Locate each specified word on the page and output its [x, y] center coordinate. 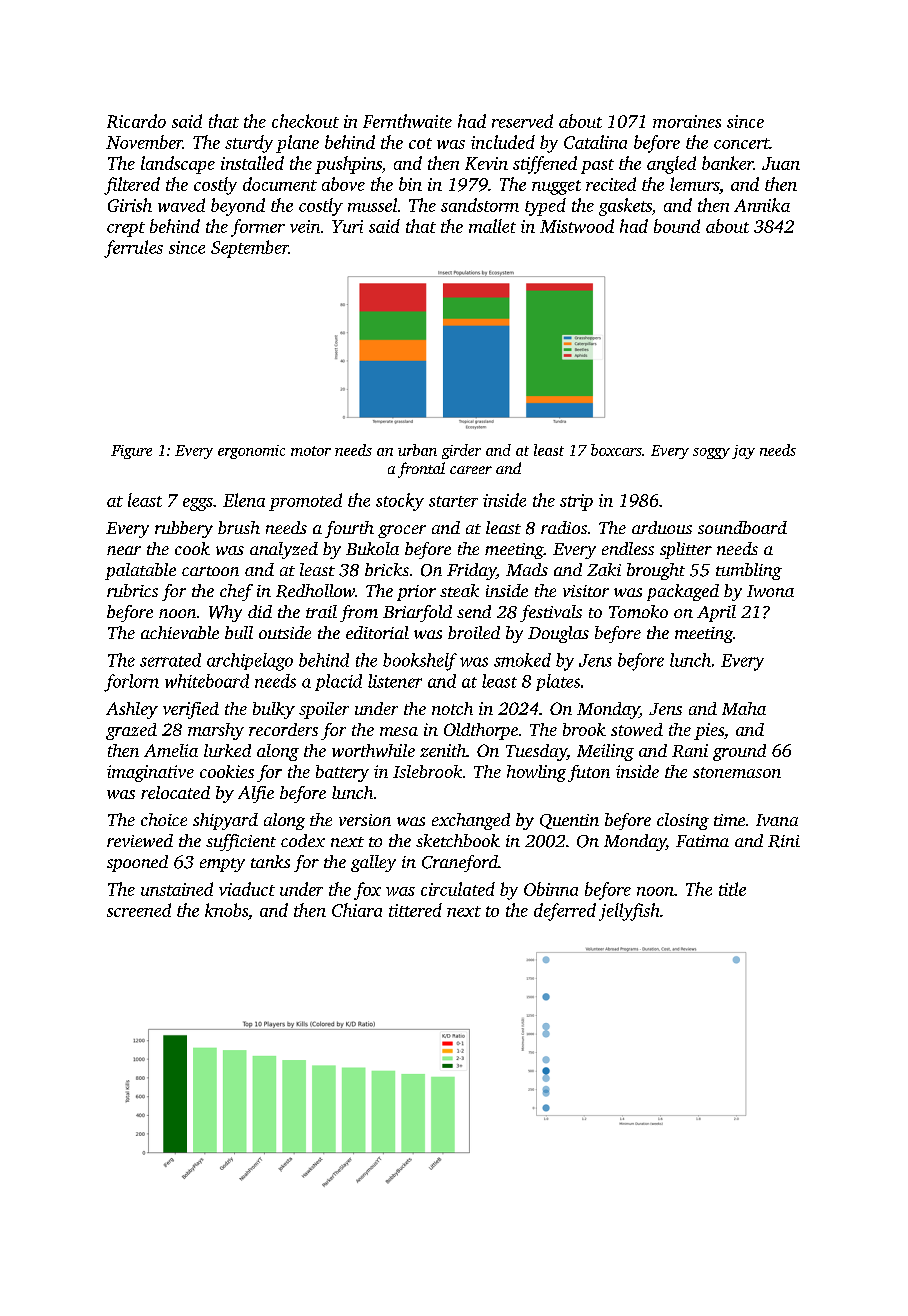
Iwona [770, 591]
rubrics [132, 590]
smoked [522, 660]
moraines [687, 121]
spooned [137, 863]
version [365, 820]
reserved [522, 121]
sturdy [249, 144]
